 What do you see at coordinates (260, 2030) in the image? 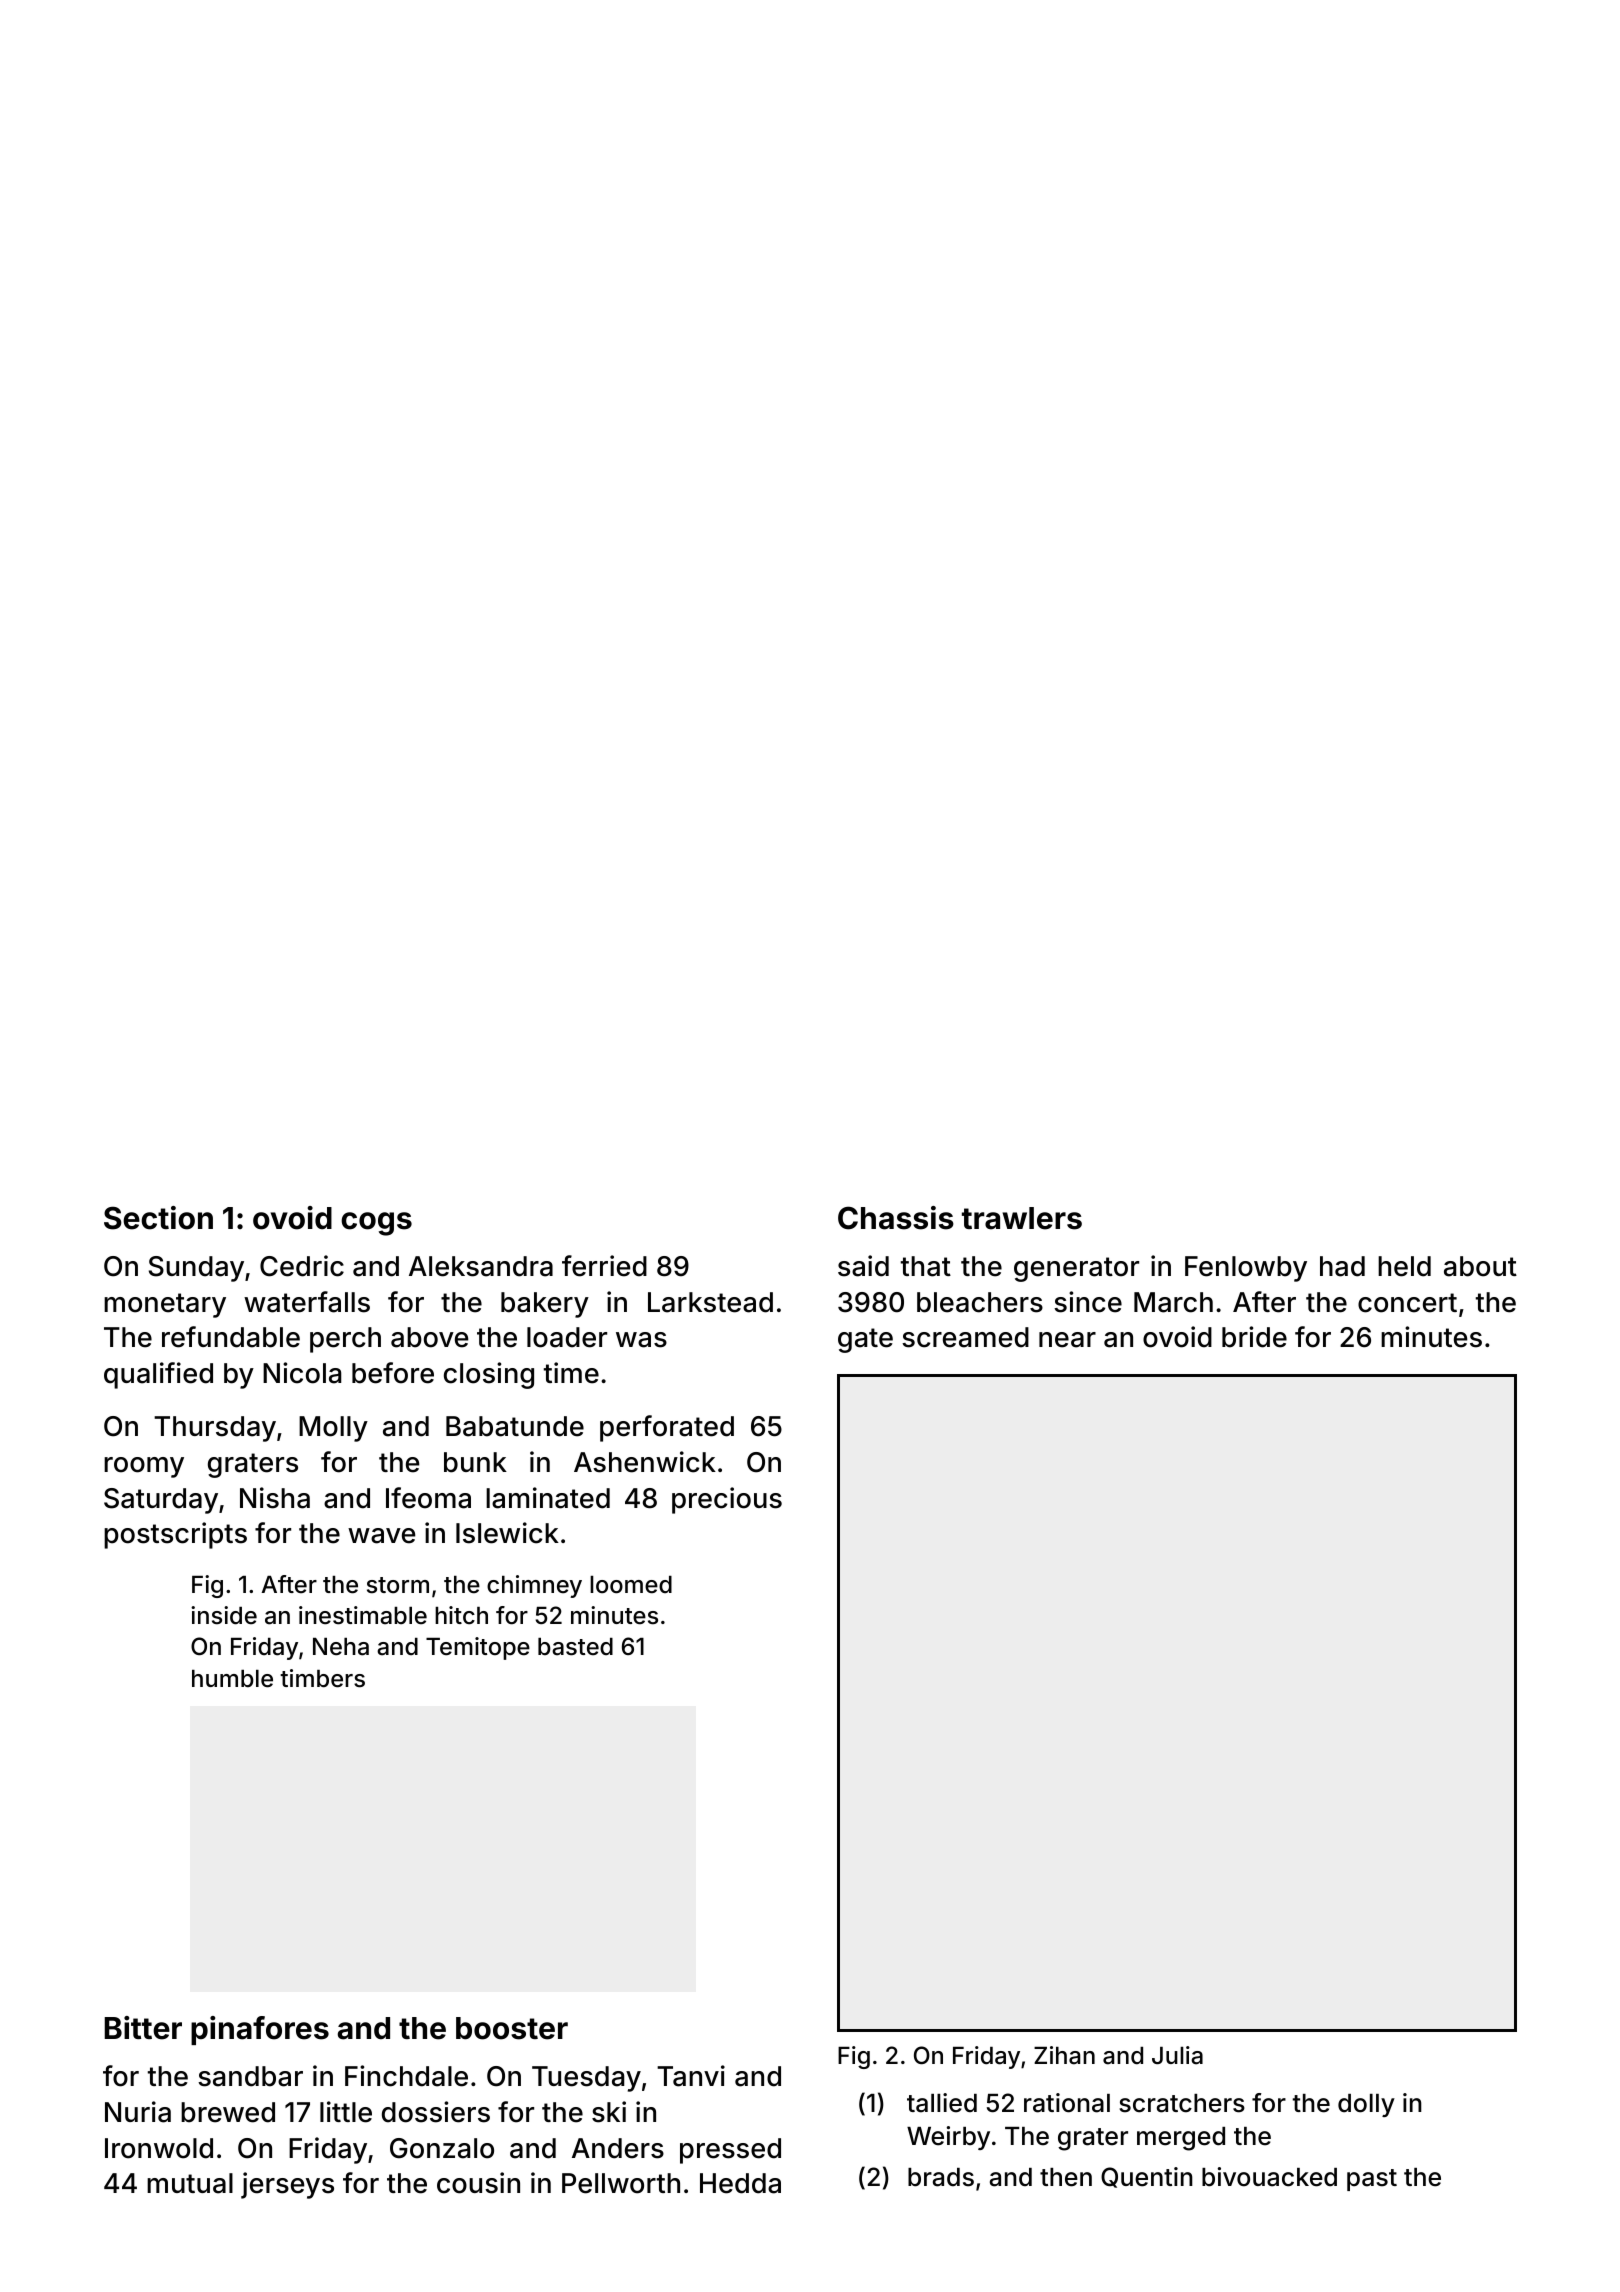
I see `pinafores` at bounding box center [260, 2030].
